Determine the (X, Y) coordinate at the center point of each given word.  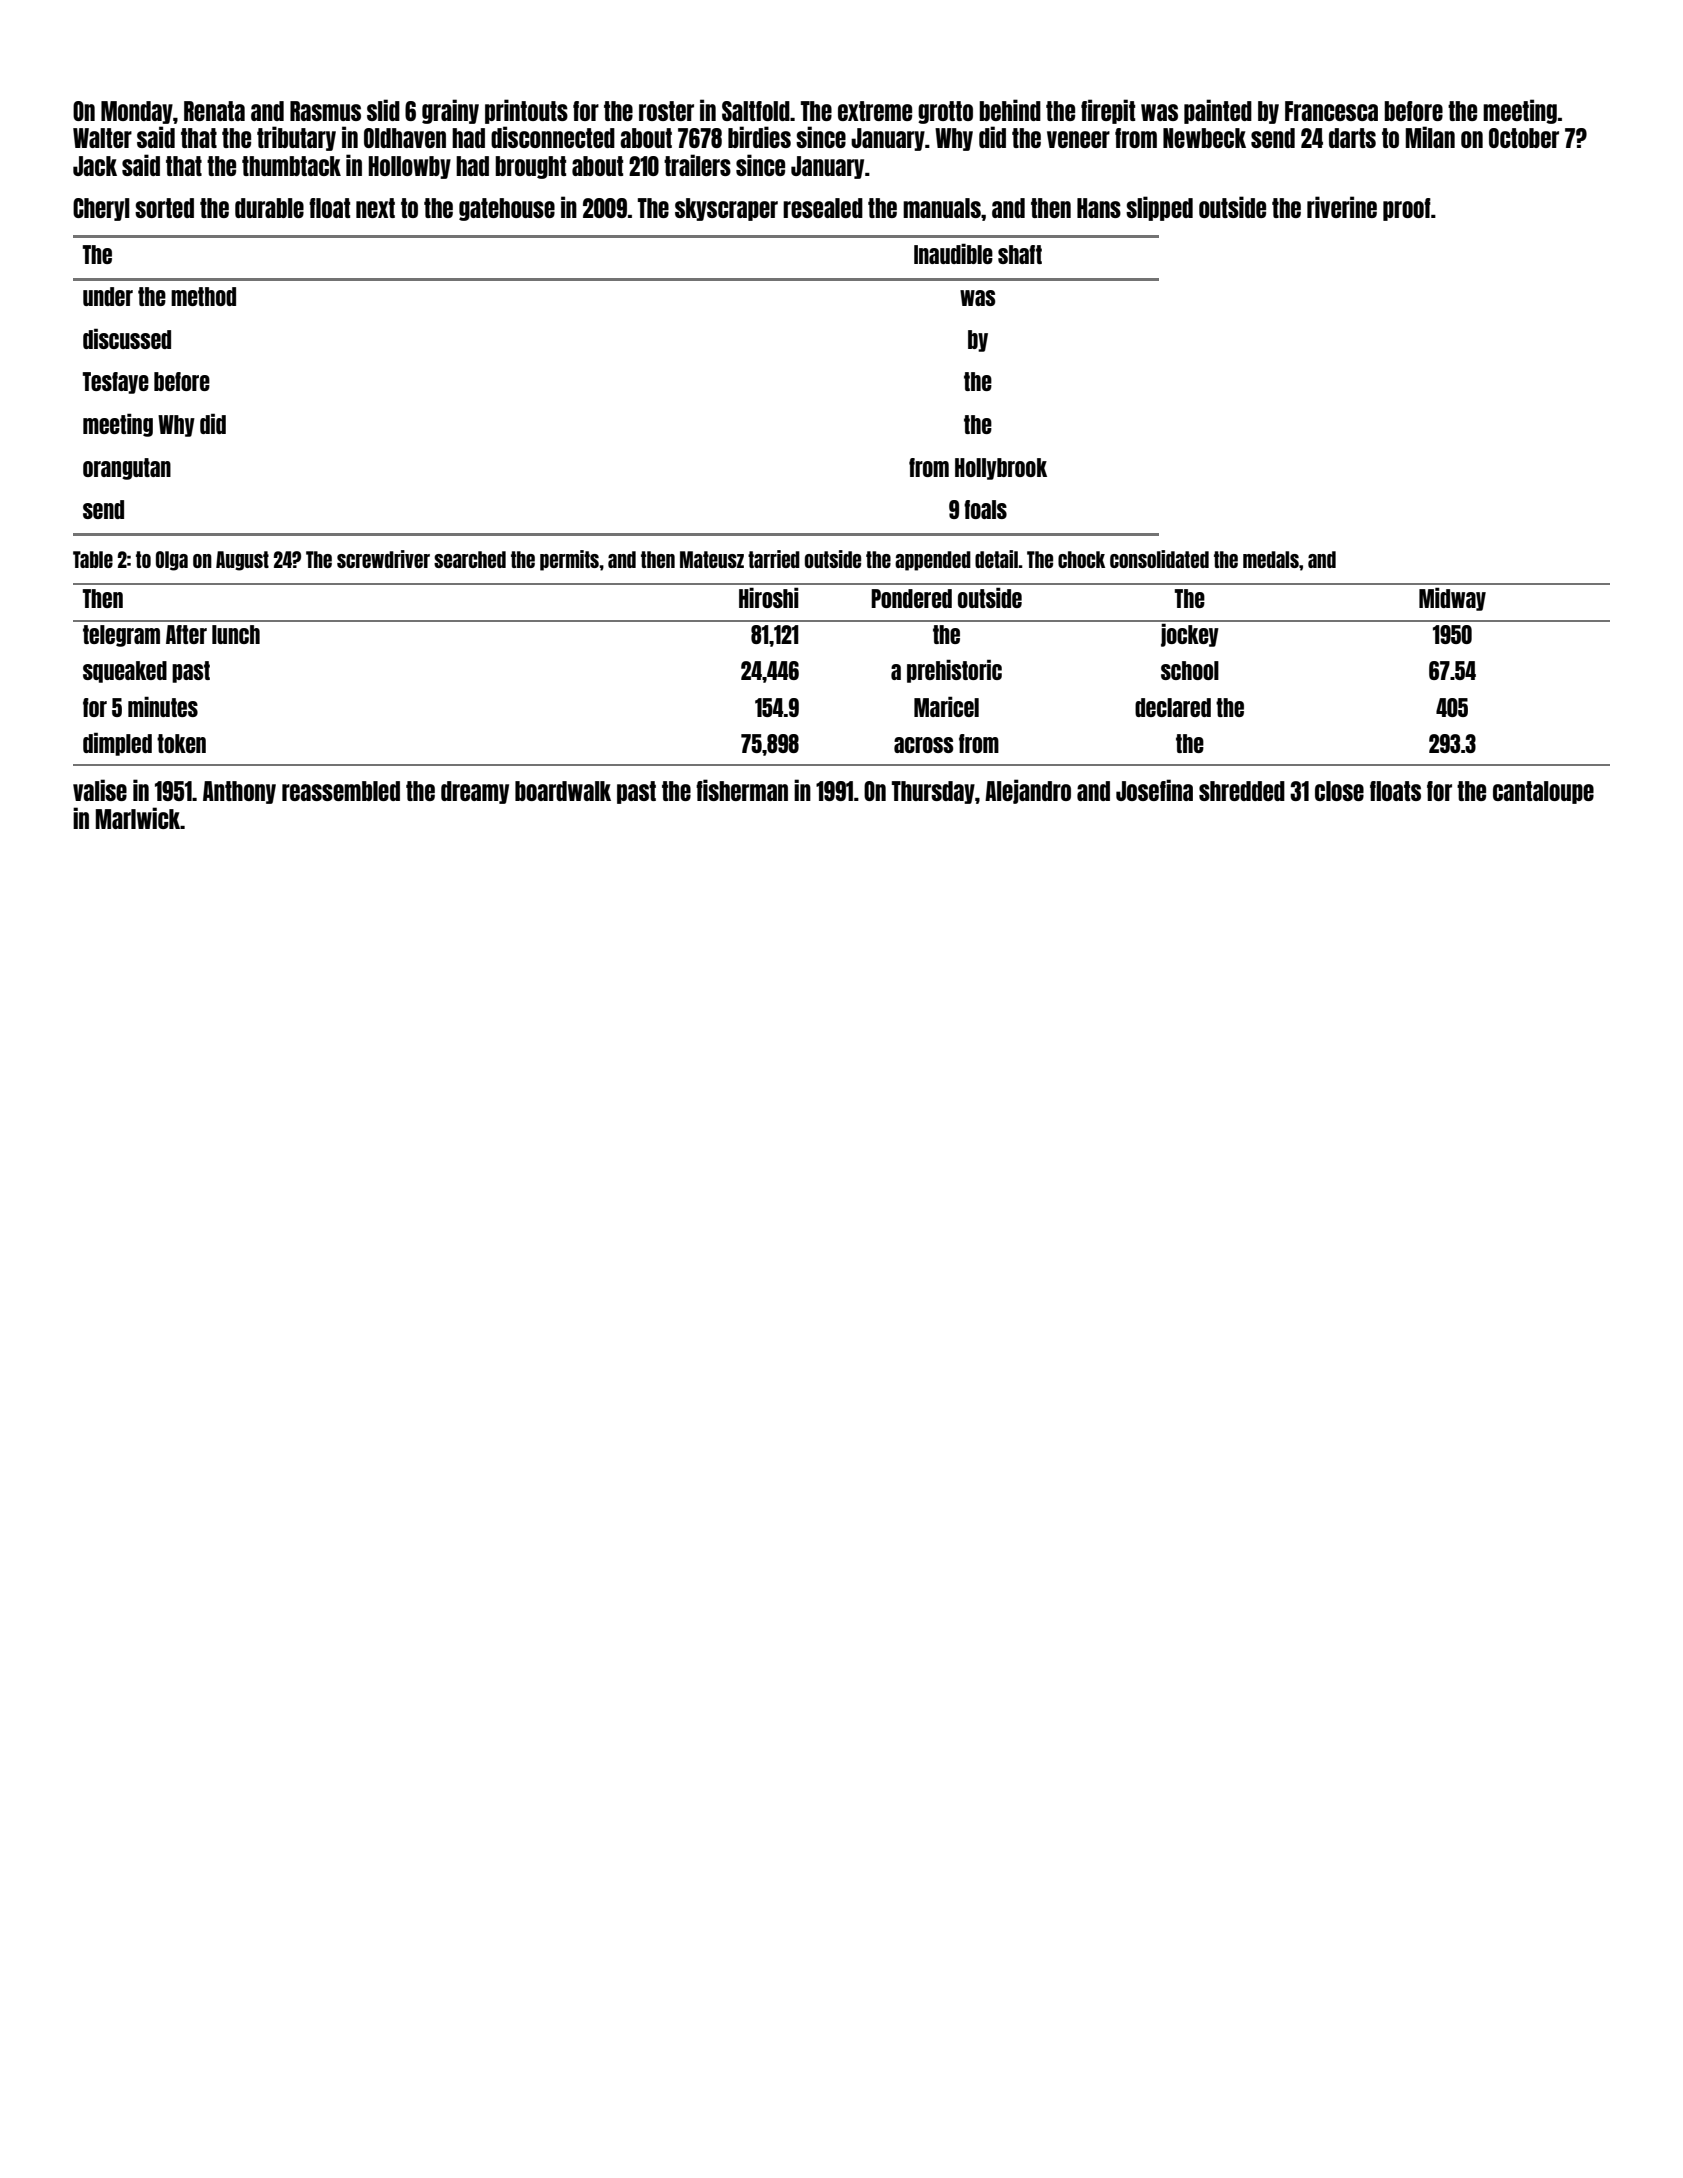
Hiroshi (769, 597)
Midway (1452, 599)
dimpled (117, 744)
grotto (945, 112)
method (203, 296)
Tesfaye (116, 383)
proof (1407, 209)
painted (1218, 111)
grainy (450, 111)
